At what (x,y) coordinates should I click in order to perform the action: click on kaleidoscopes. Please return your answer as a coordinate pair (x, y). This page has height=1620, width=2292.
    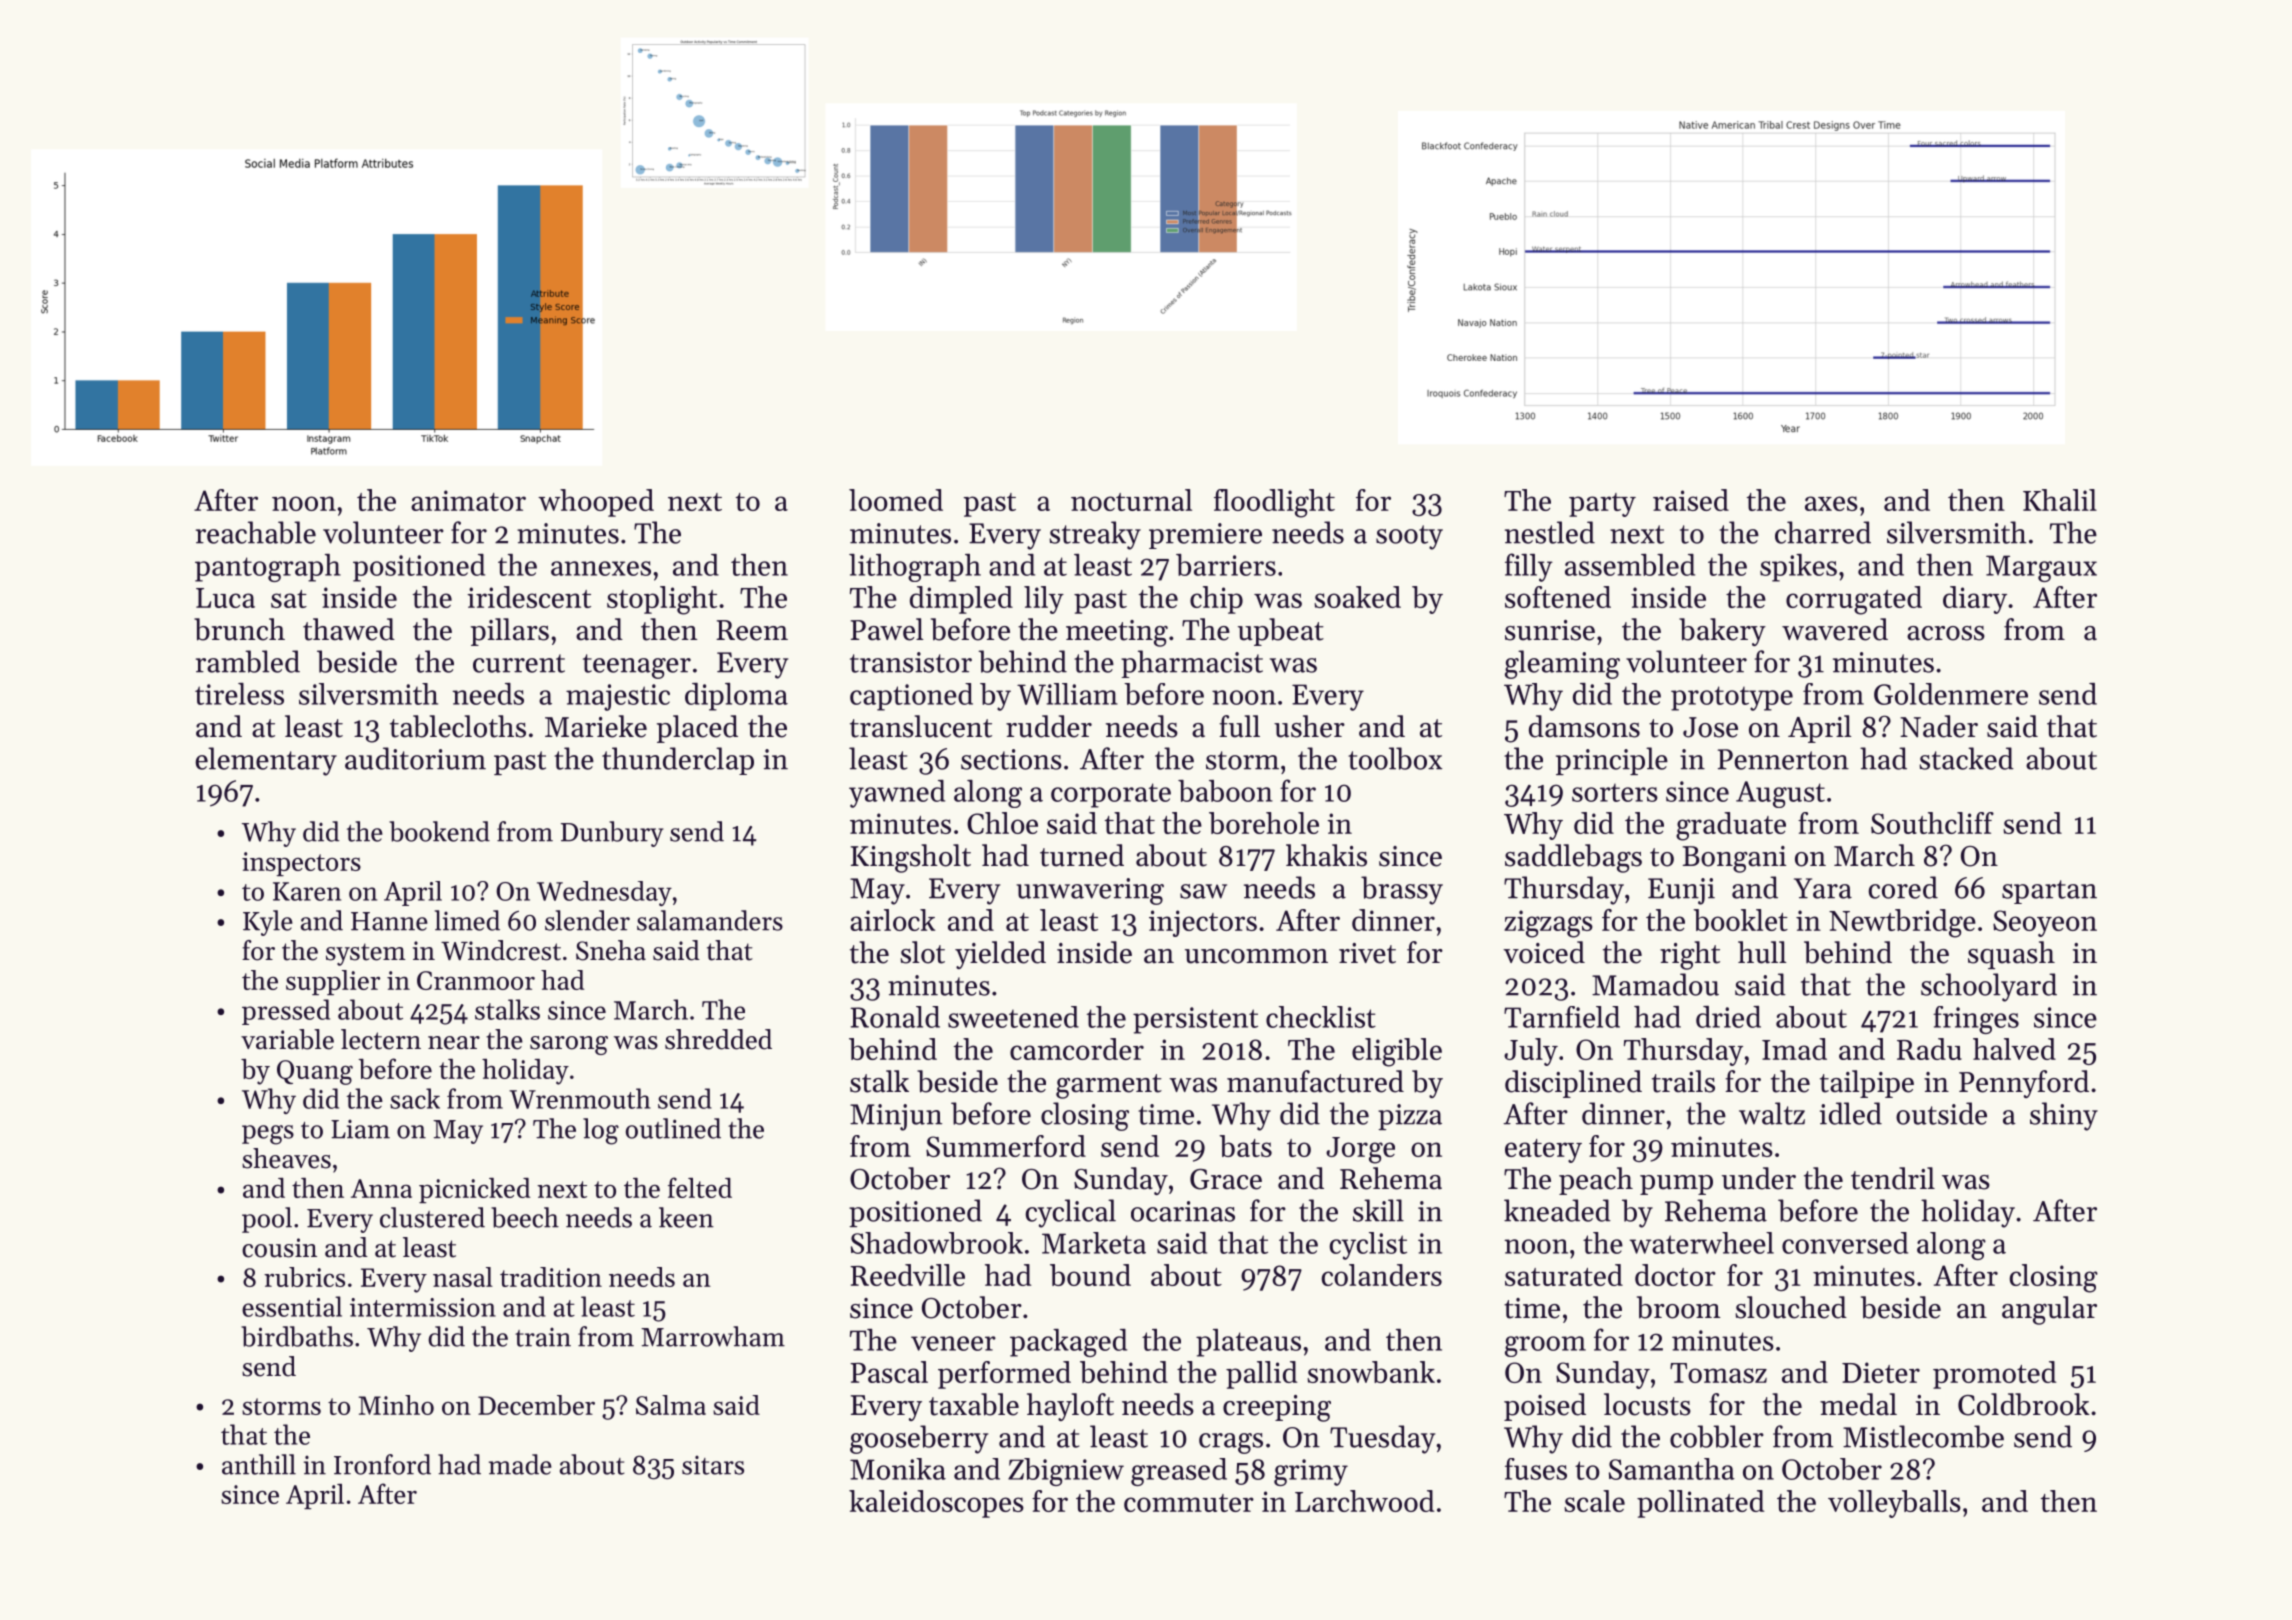
    Looking at the image, I should click on (936, 1504).
